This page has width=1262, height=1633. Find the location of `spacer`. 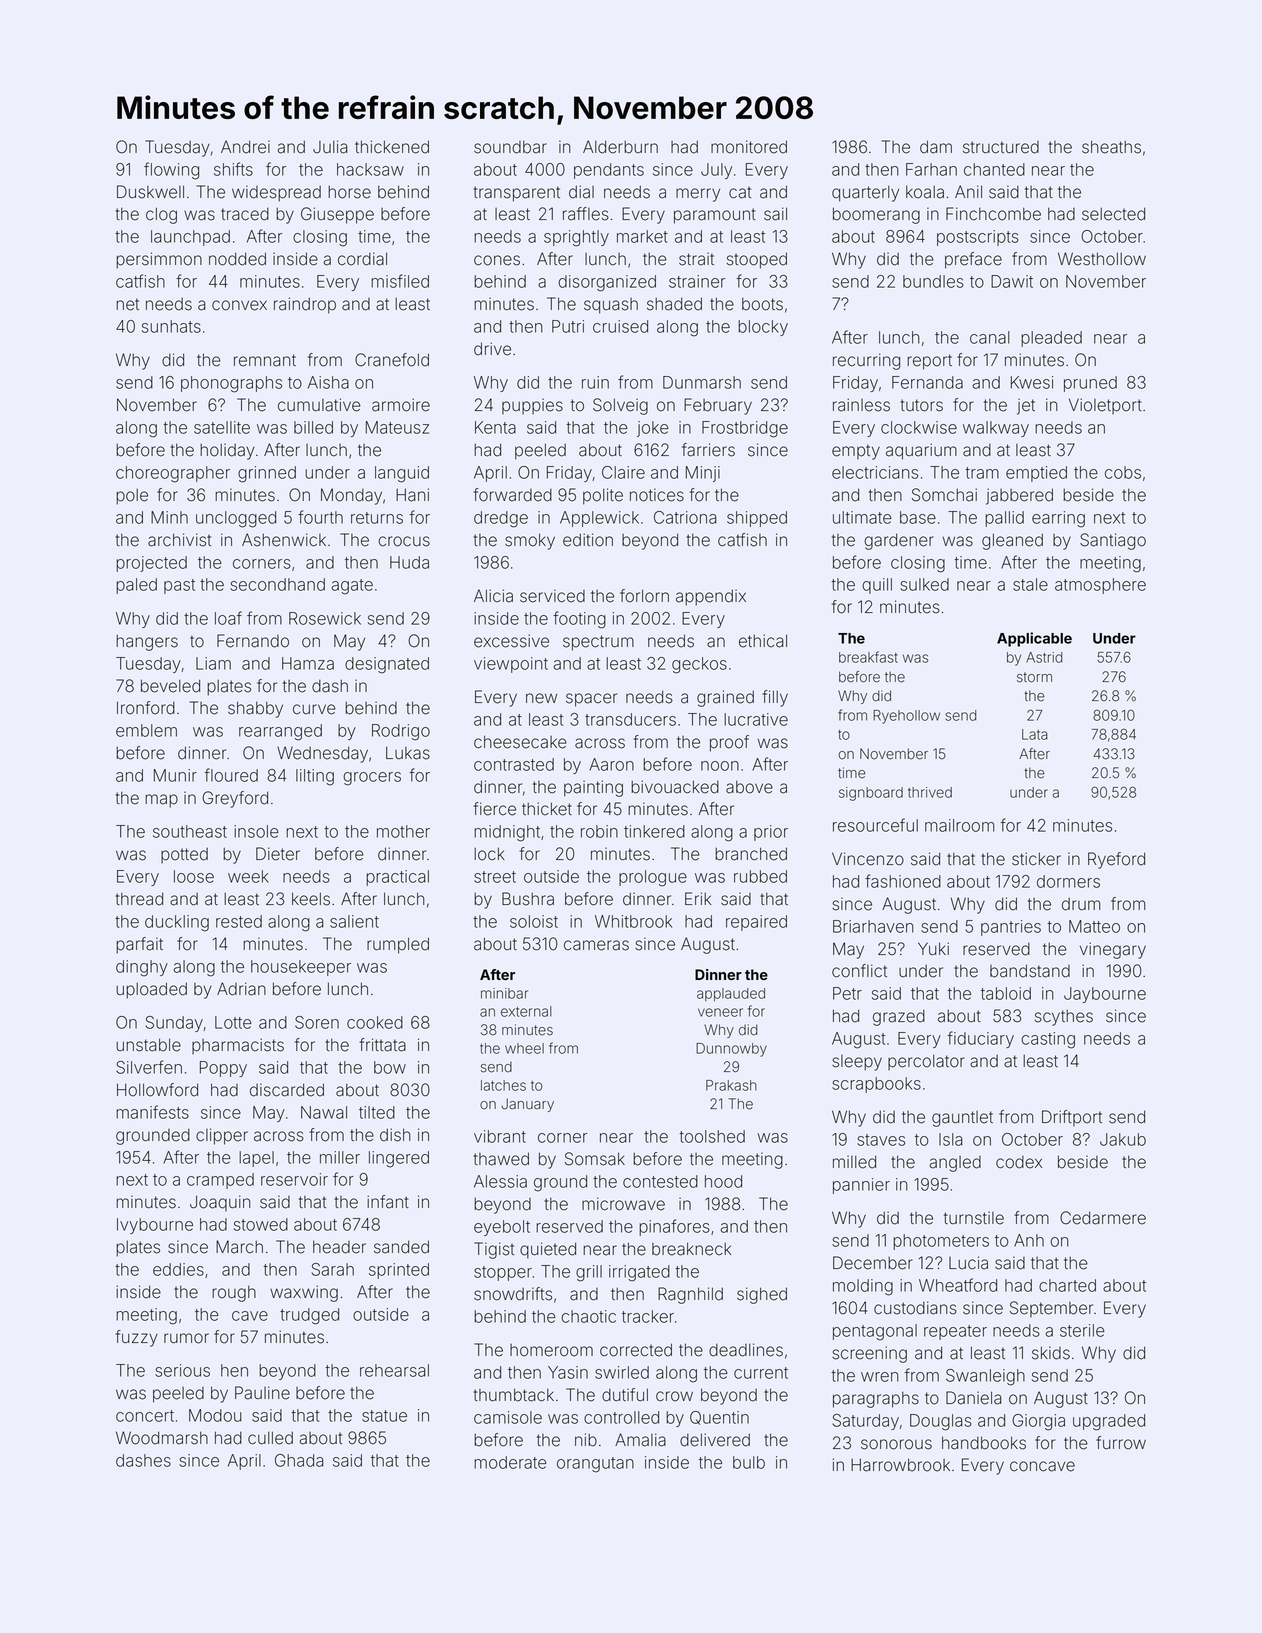

spacer is located at coordinates (591, 700).
